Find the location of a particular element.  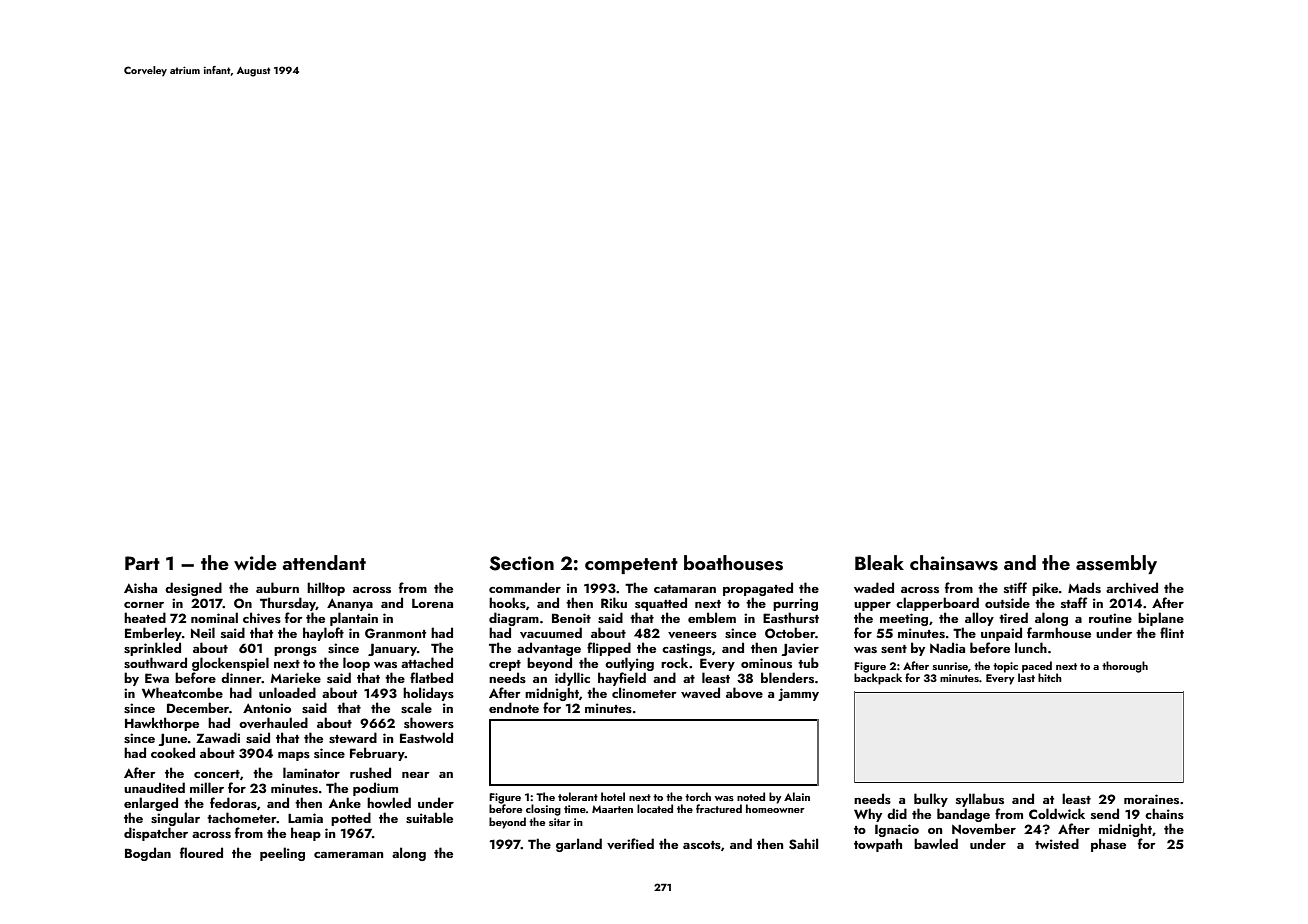

twisted is located at coordinates (1057, 843).
